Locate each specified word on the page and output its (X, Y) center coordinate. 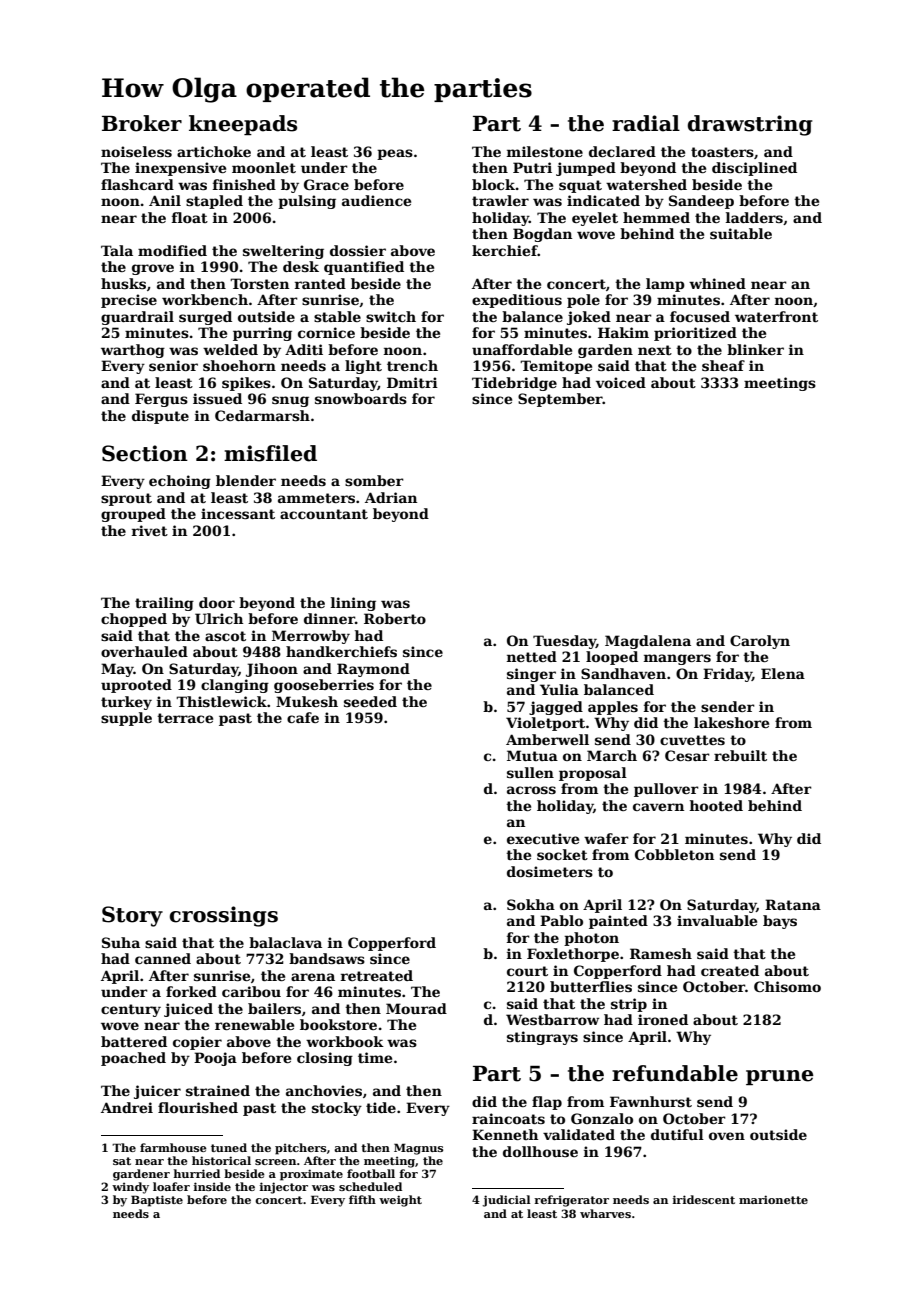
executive (543, 838)
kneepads (243, 125)
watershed (646, 184)
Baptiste (157, 1201)
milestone (545, 151)
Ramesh (661, 953)
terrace (185, 718)
